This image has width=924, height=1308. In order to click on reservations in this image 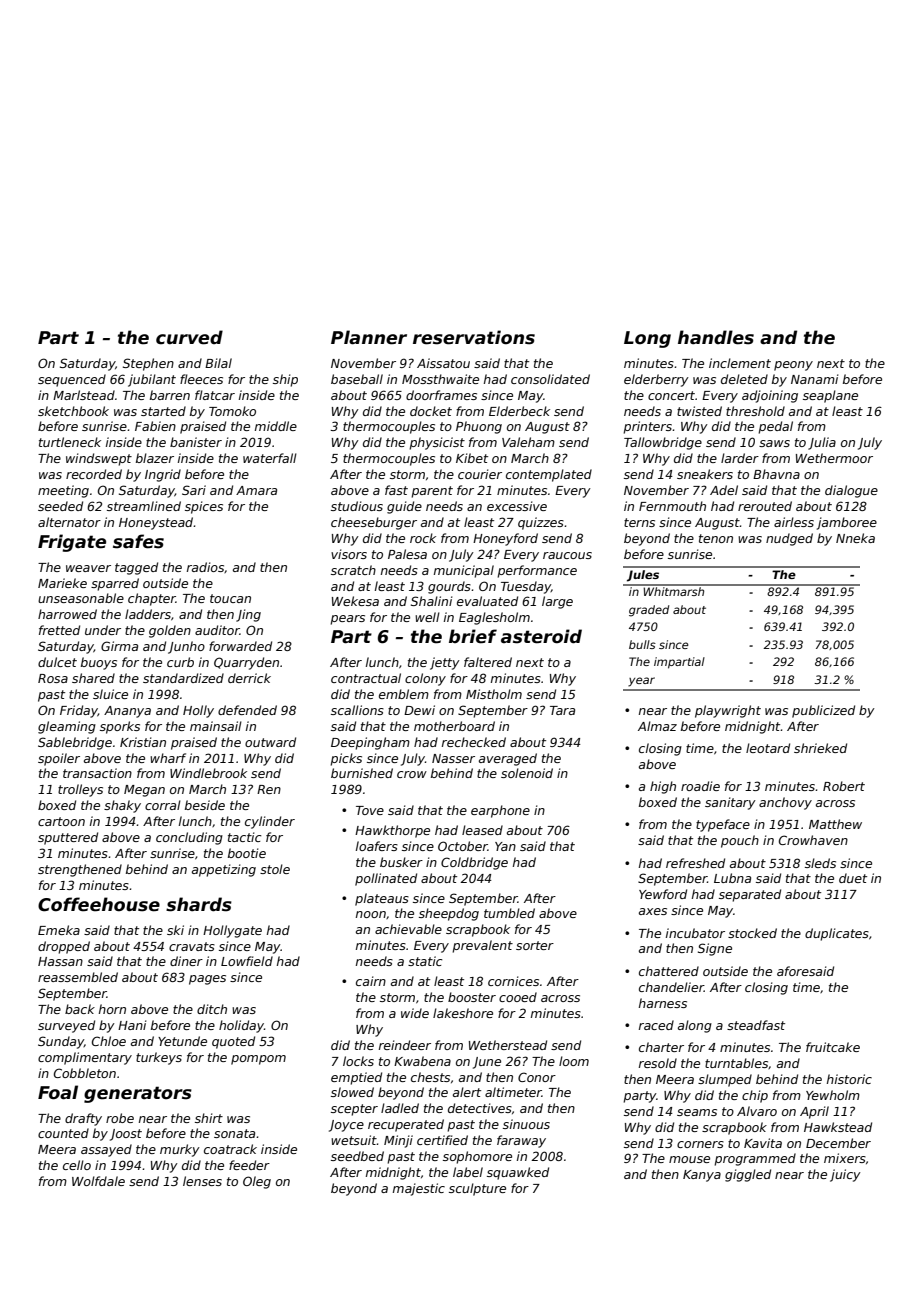, I will do `click(474, 337)`.
